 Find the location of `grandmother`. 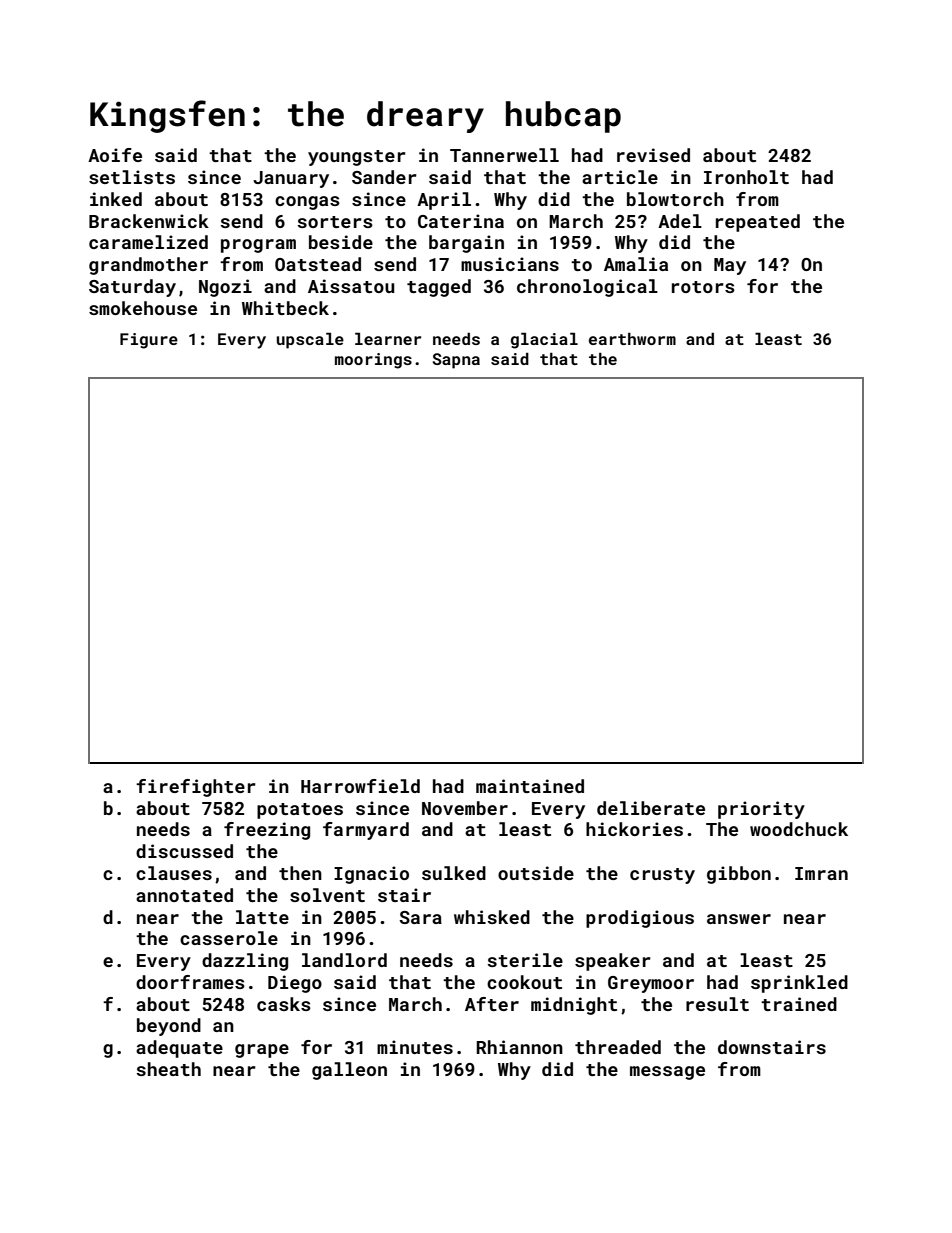

grandmother is located at coordinates (148, 266).
